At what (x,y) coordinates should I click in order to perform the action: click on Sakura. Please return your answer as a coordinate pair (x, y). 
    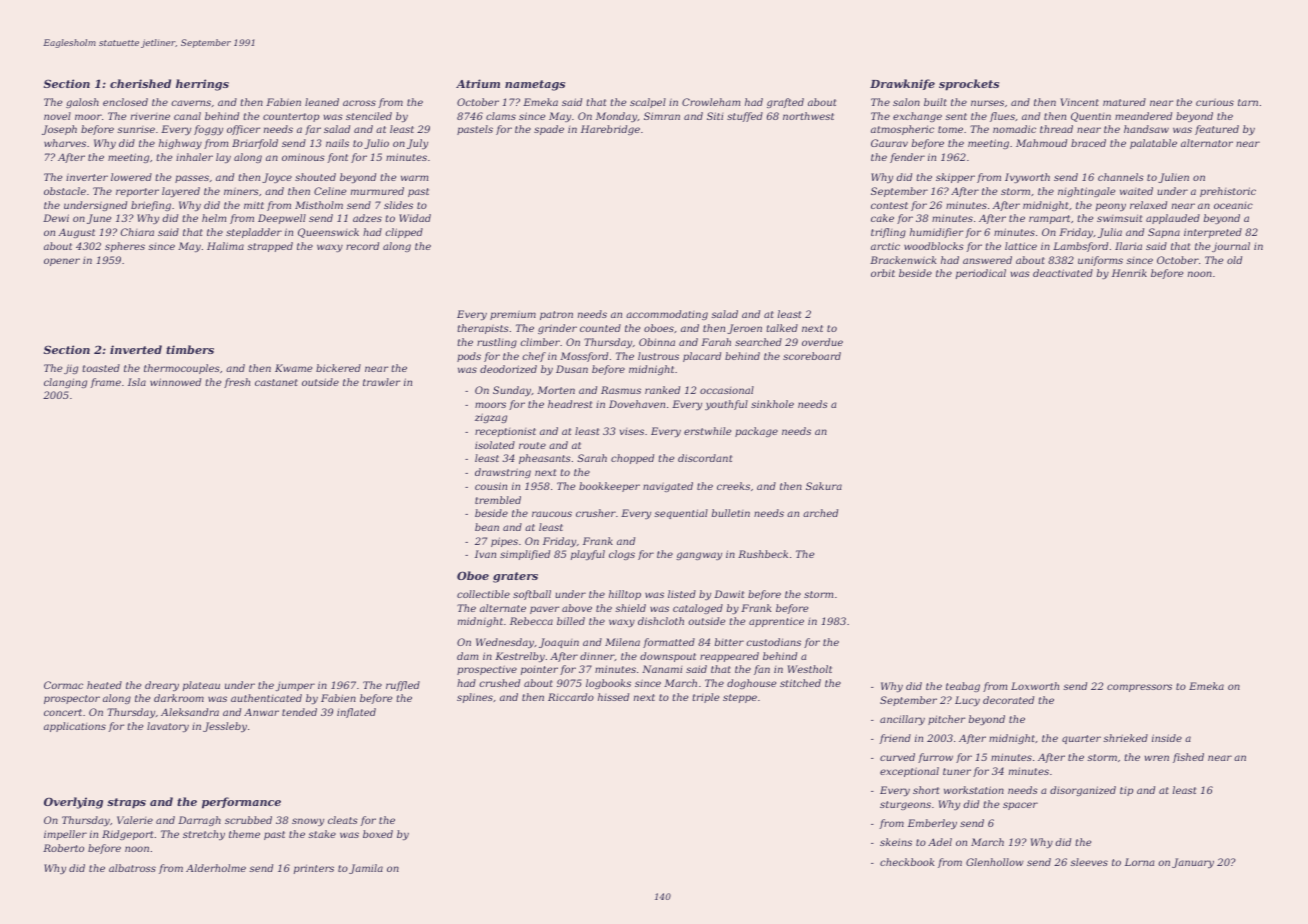
    Looking at the image, I should click on (824, 486).
